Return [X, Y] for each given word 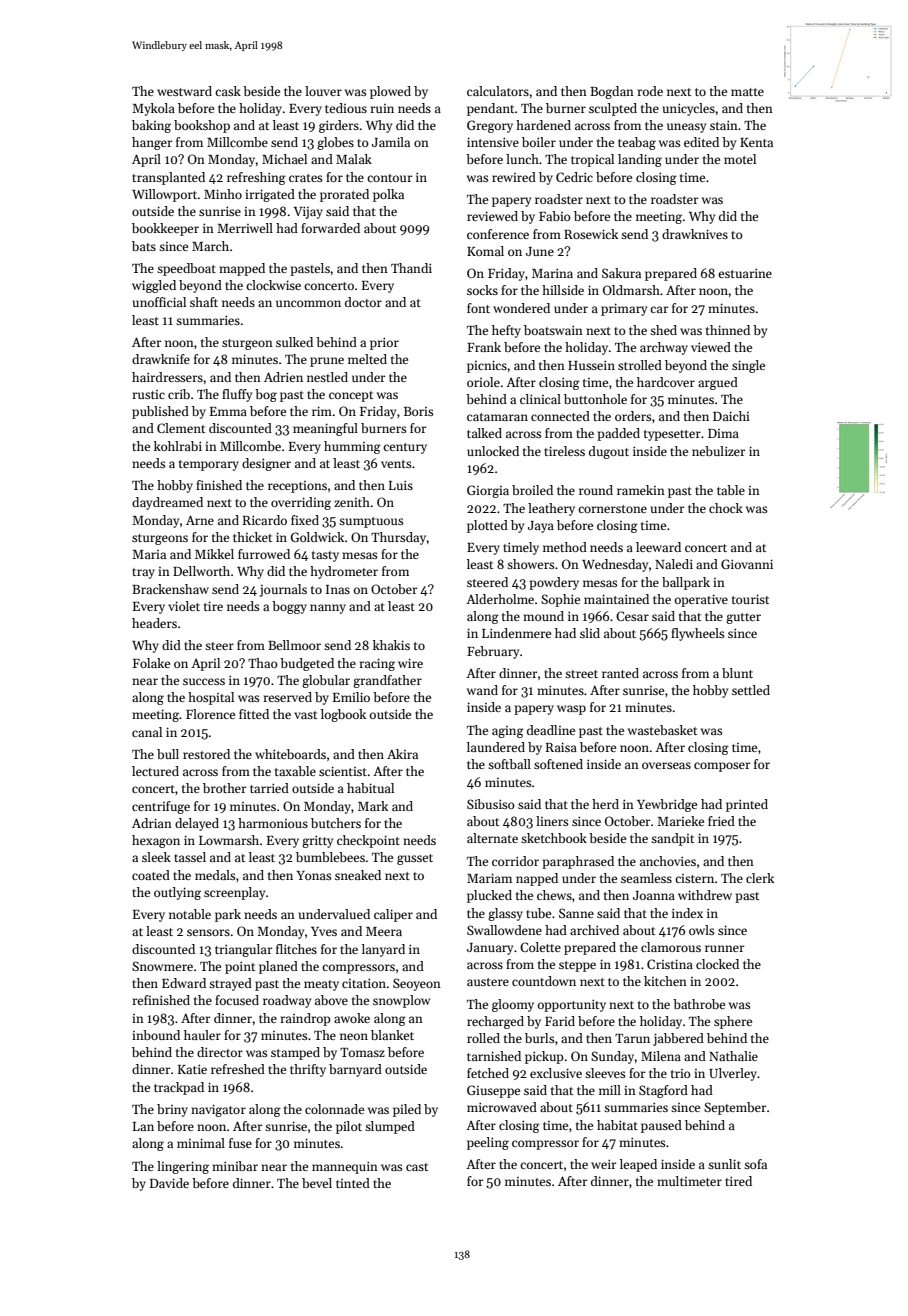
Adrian [152, 823]
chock [726, 508]
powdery [554, 583]
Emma [228, 411]
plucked [489, 896]
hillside [563, 290]
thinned [728, 330]
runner [724, 948]
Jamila [391, 142]
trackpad [179, 1088]
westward [184, 91]
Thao [263, 663]
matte [747, 92]
